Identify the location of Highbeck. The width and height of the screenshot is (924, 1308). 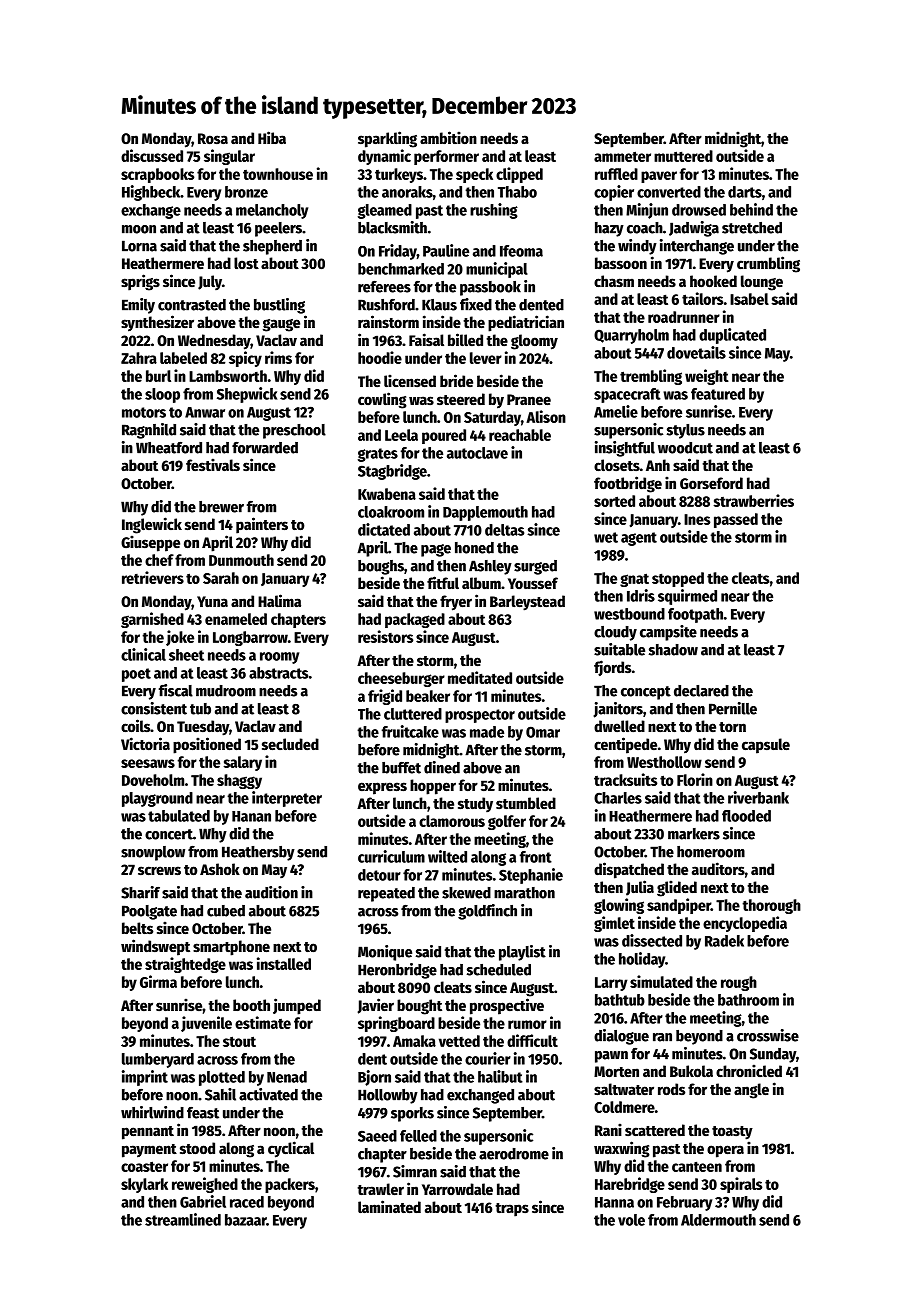
(151, 193).
